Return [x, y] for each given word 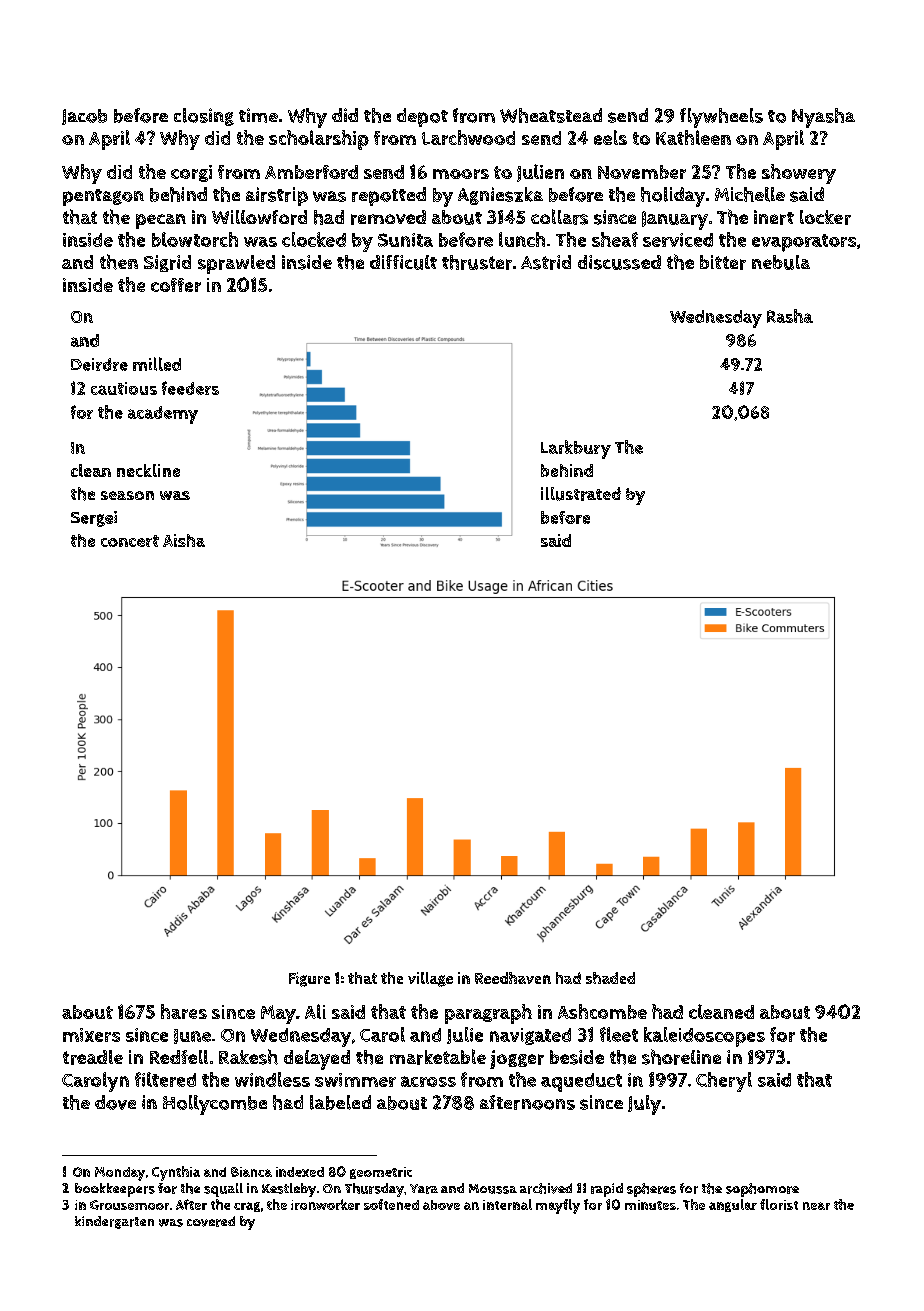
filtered [165, 1079]
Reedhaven [513, 978]
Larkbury [576, 449]
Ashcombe [602, 1011]
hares [184, 1011]
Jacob [84, 117]
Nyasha [823, 118]
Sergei [94, 519]
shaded [610, 978]
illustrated [581, 494]
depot [422, 117]
